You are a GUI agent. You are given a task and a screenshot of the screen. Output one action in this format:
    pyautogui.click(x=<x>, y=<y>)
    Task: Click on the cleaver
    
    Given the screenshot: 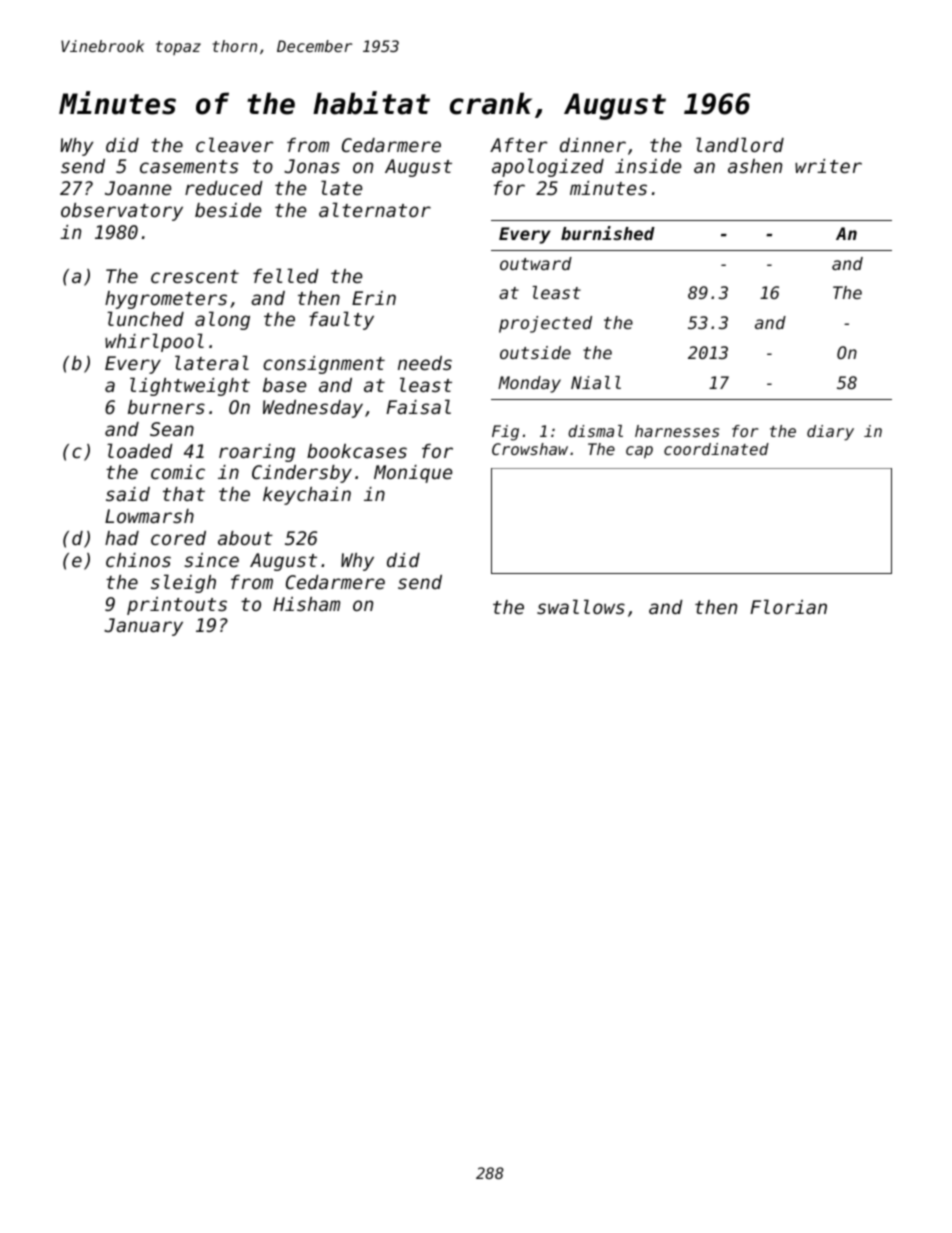 What is the action you would take?
    pyautogui.click(x=235, y=144)
